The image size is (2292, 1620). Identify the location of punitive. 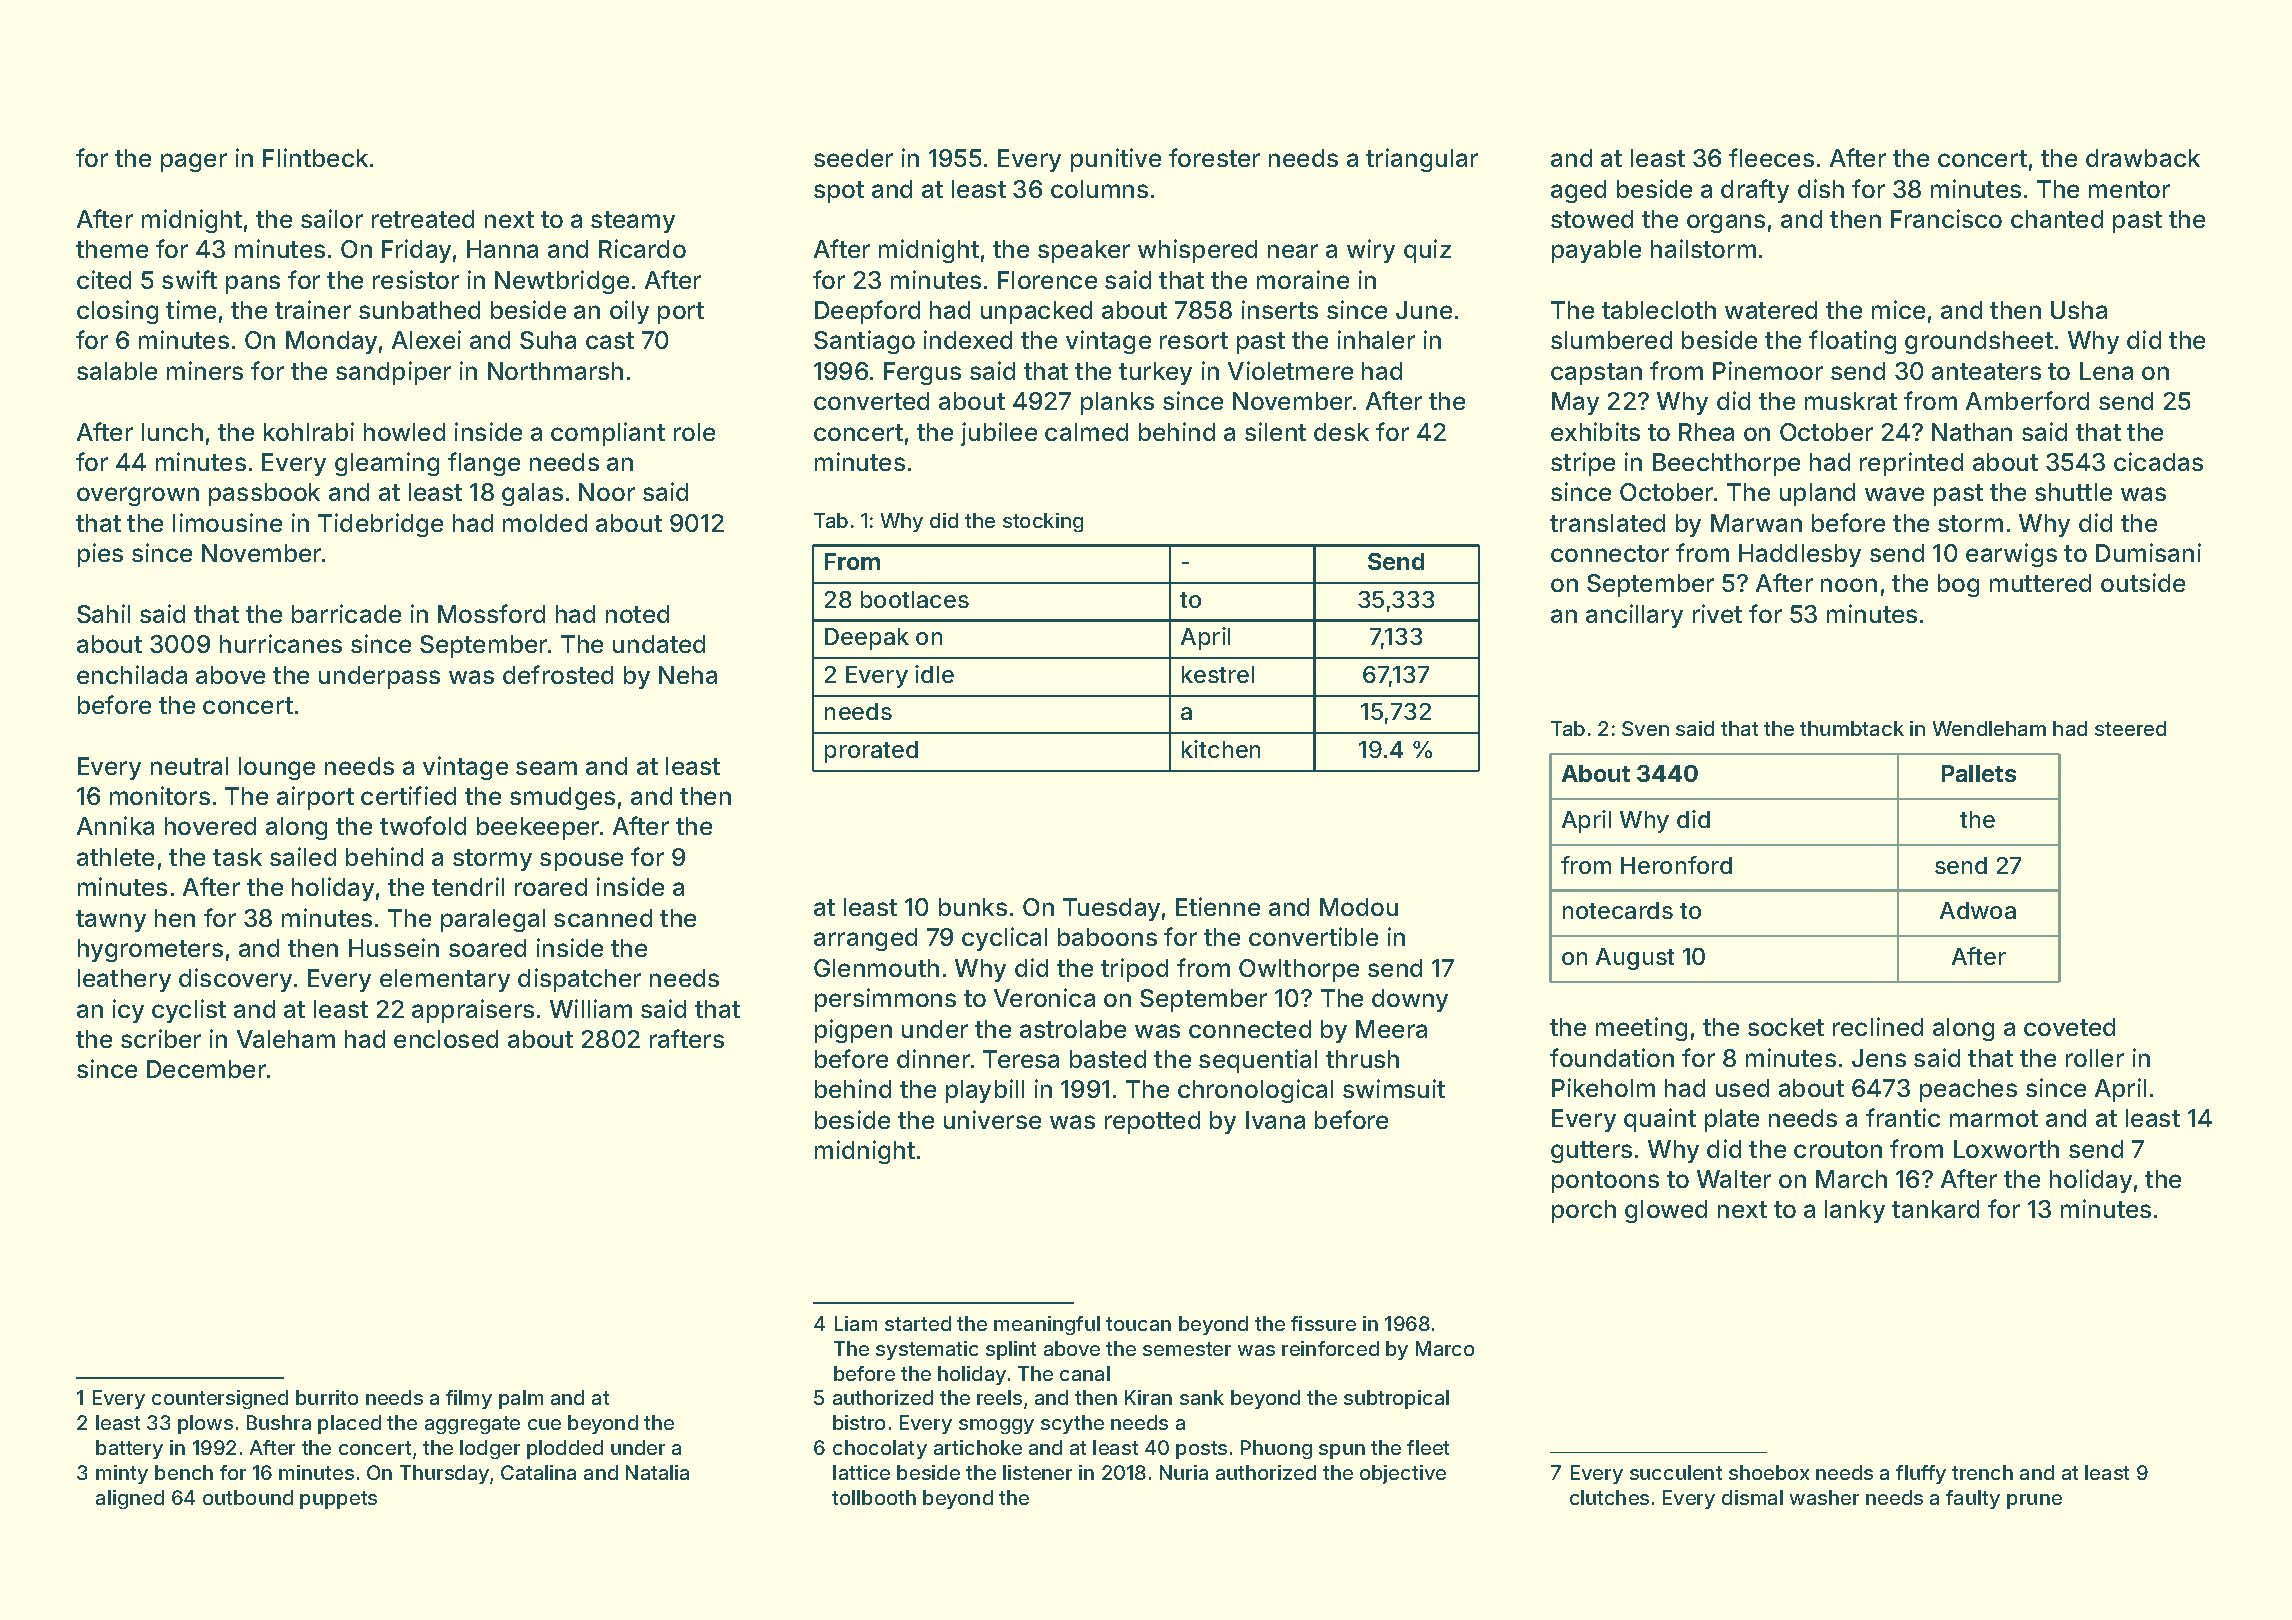
(1116, 160).
